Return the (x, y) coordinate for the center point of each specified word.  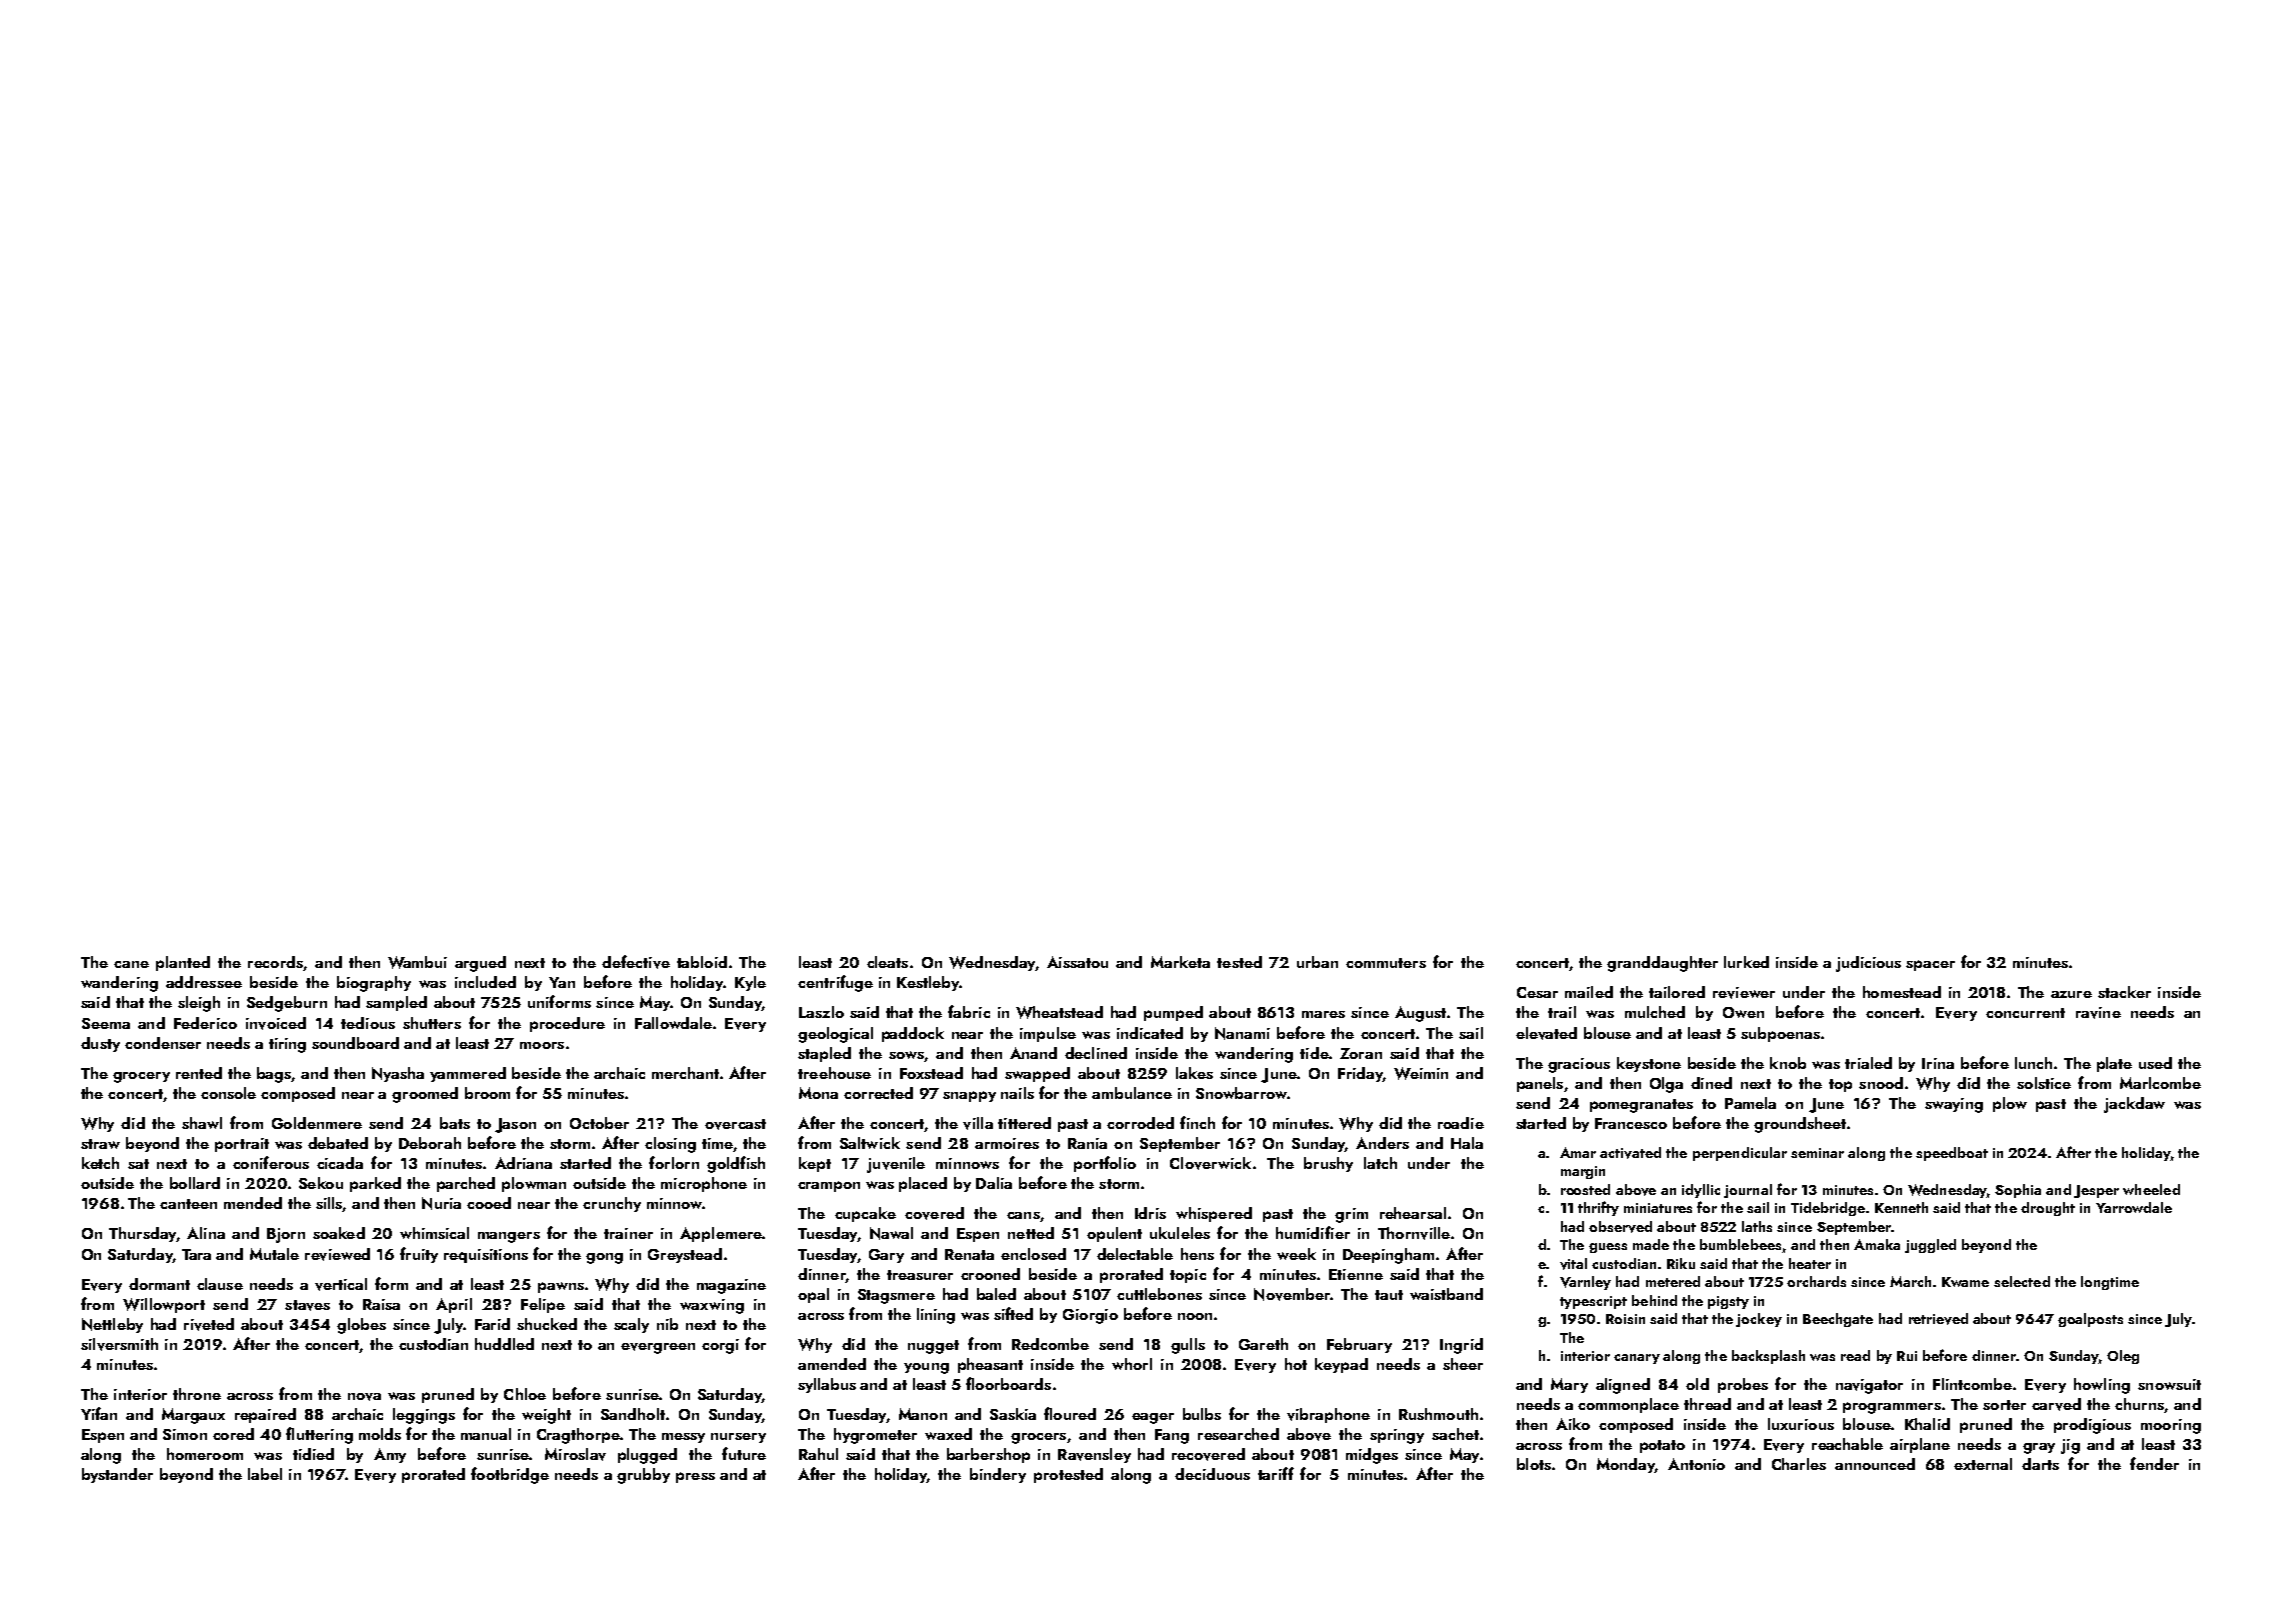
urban (1317, 962)
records (275, 962)
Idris (1150, 1213)
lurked (1746, 962)
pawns (561, 1287)
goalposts (2090, 1320)
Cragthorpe (578, 1436)
